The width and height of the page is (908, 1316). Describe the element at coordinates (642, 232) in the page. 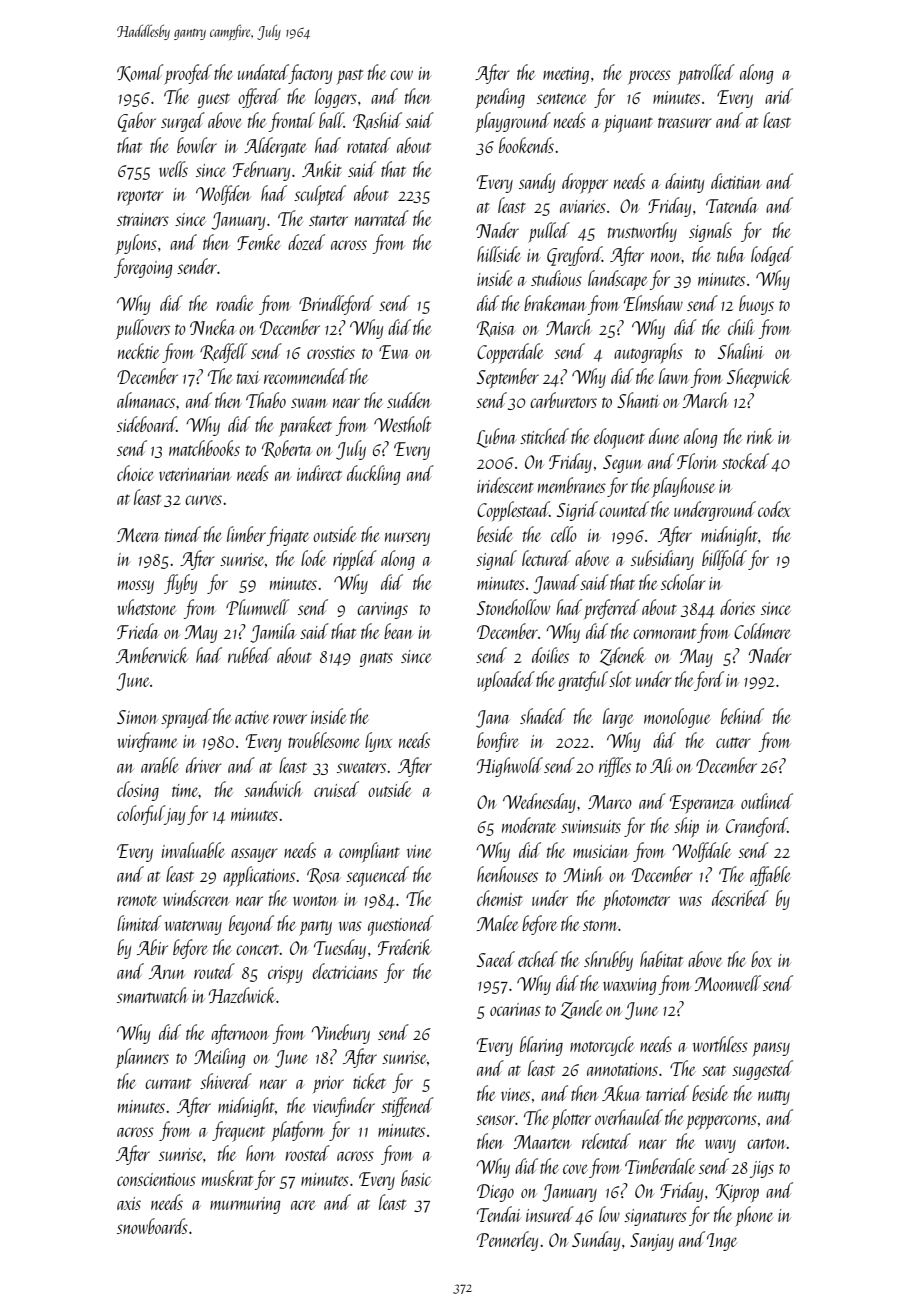

I see `trustworthy` at that location.
